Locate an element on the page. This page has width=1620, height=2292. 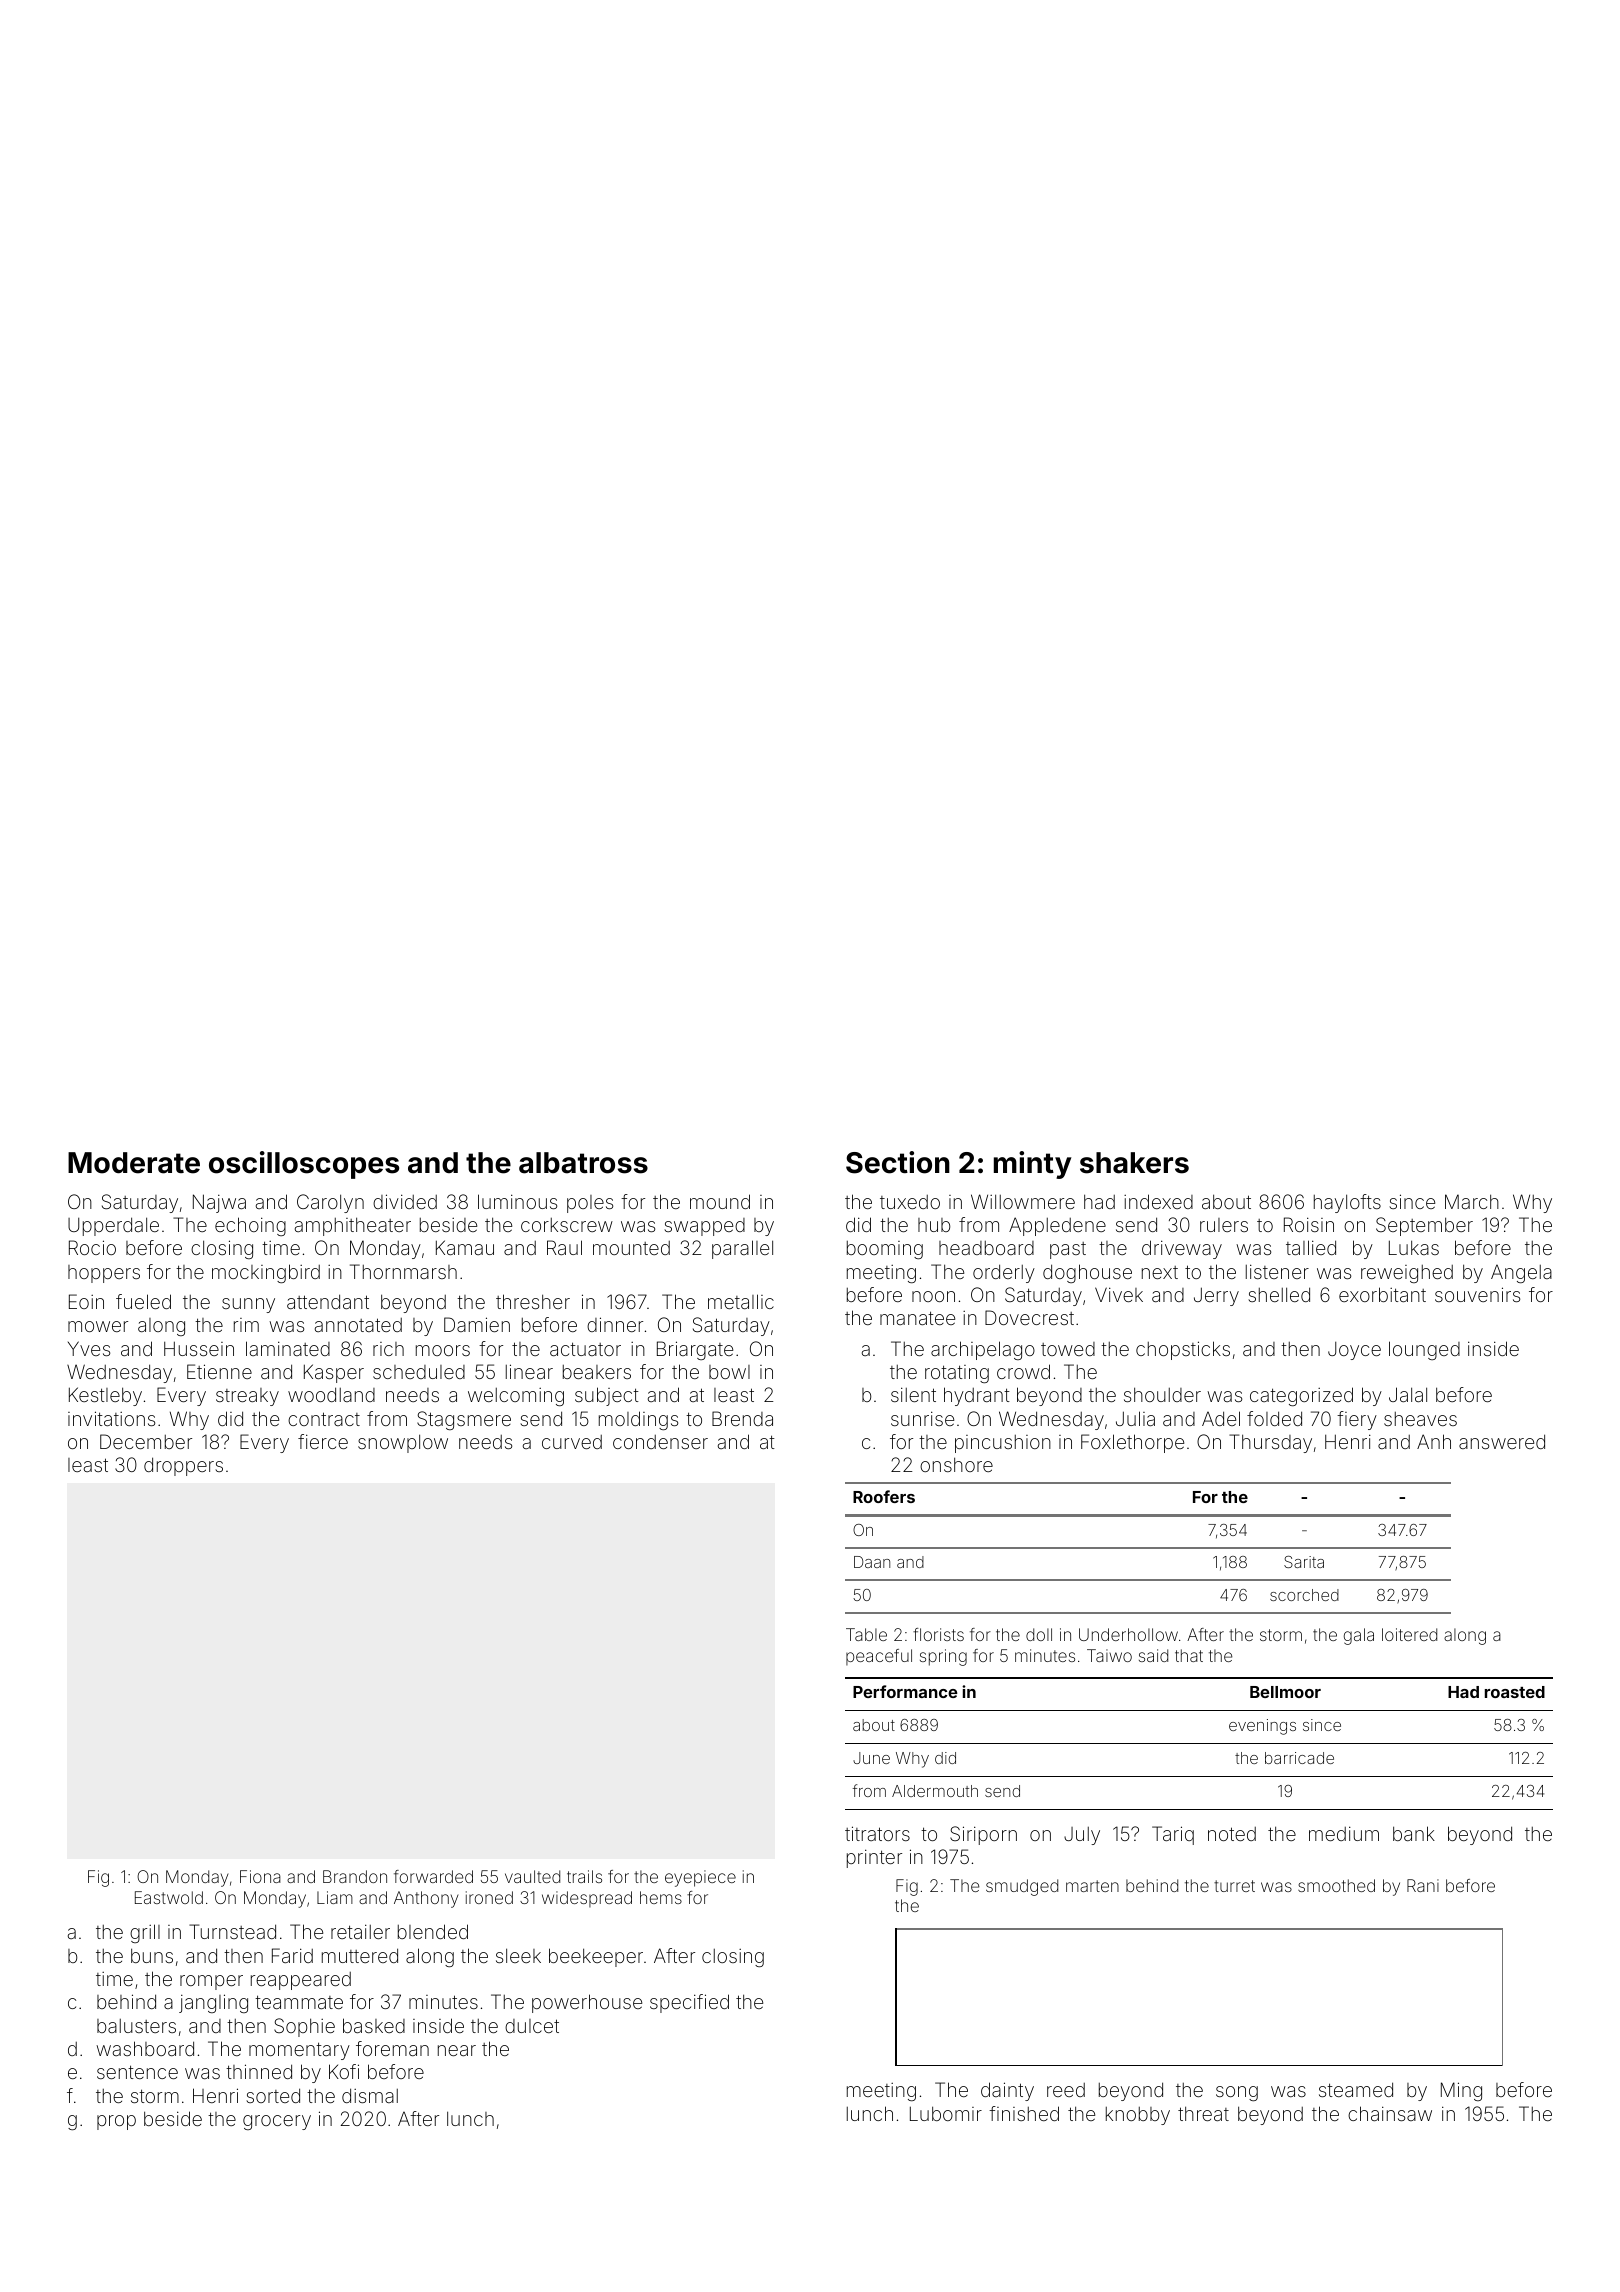
Eastwold is located at coordinates (169, 1897).
